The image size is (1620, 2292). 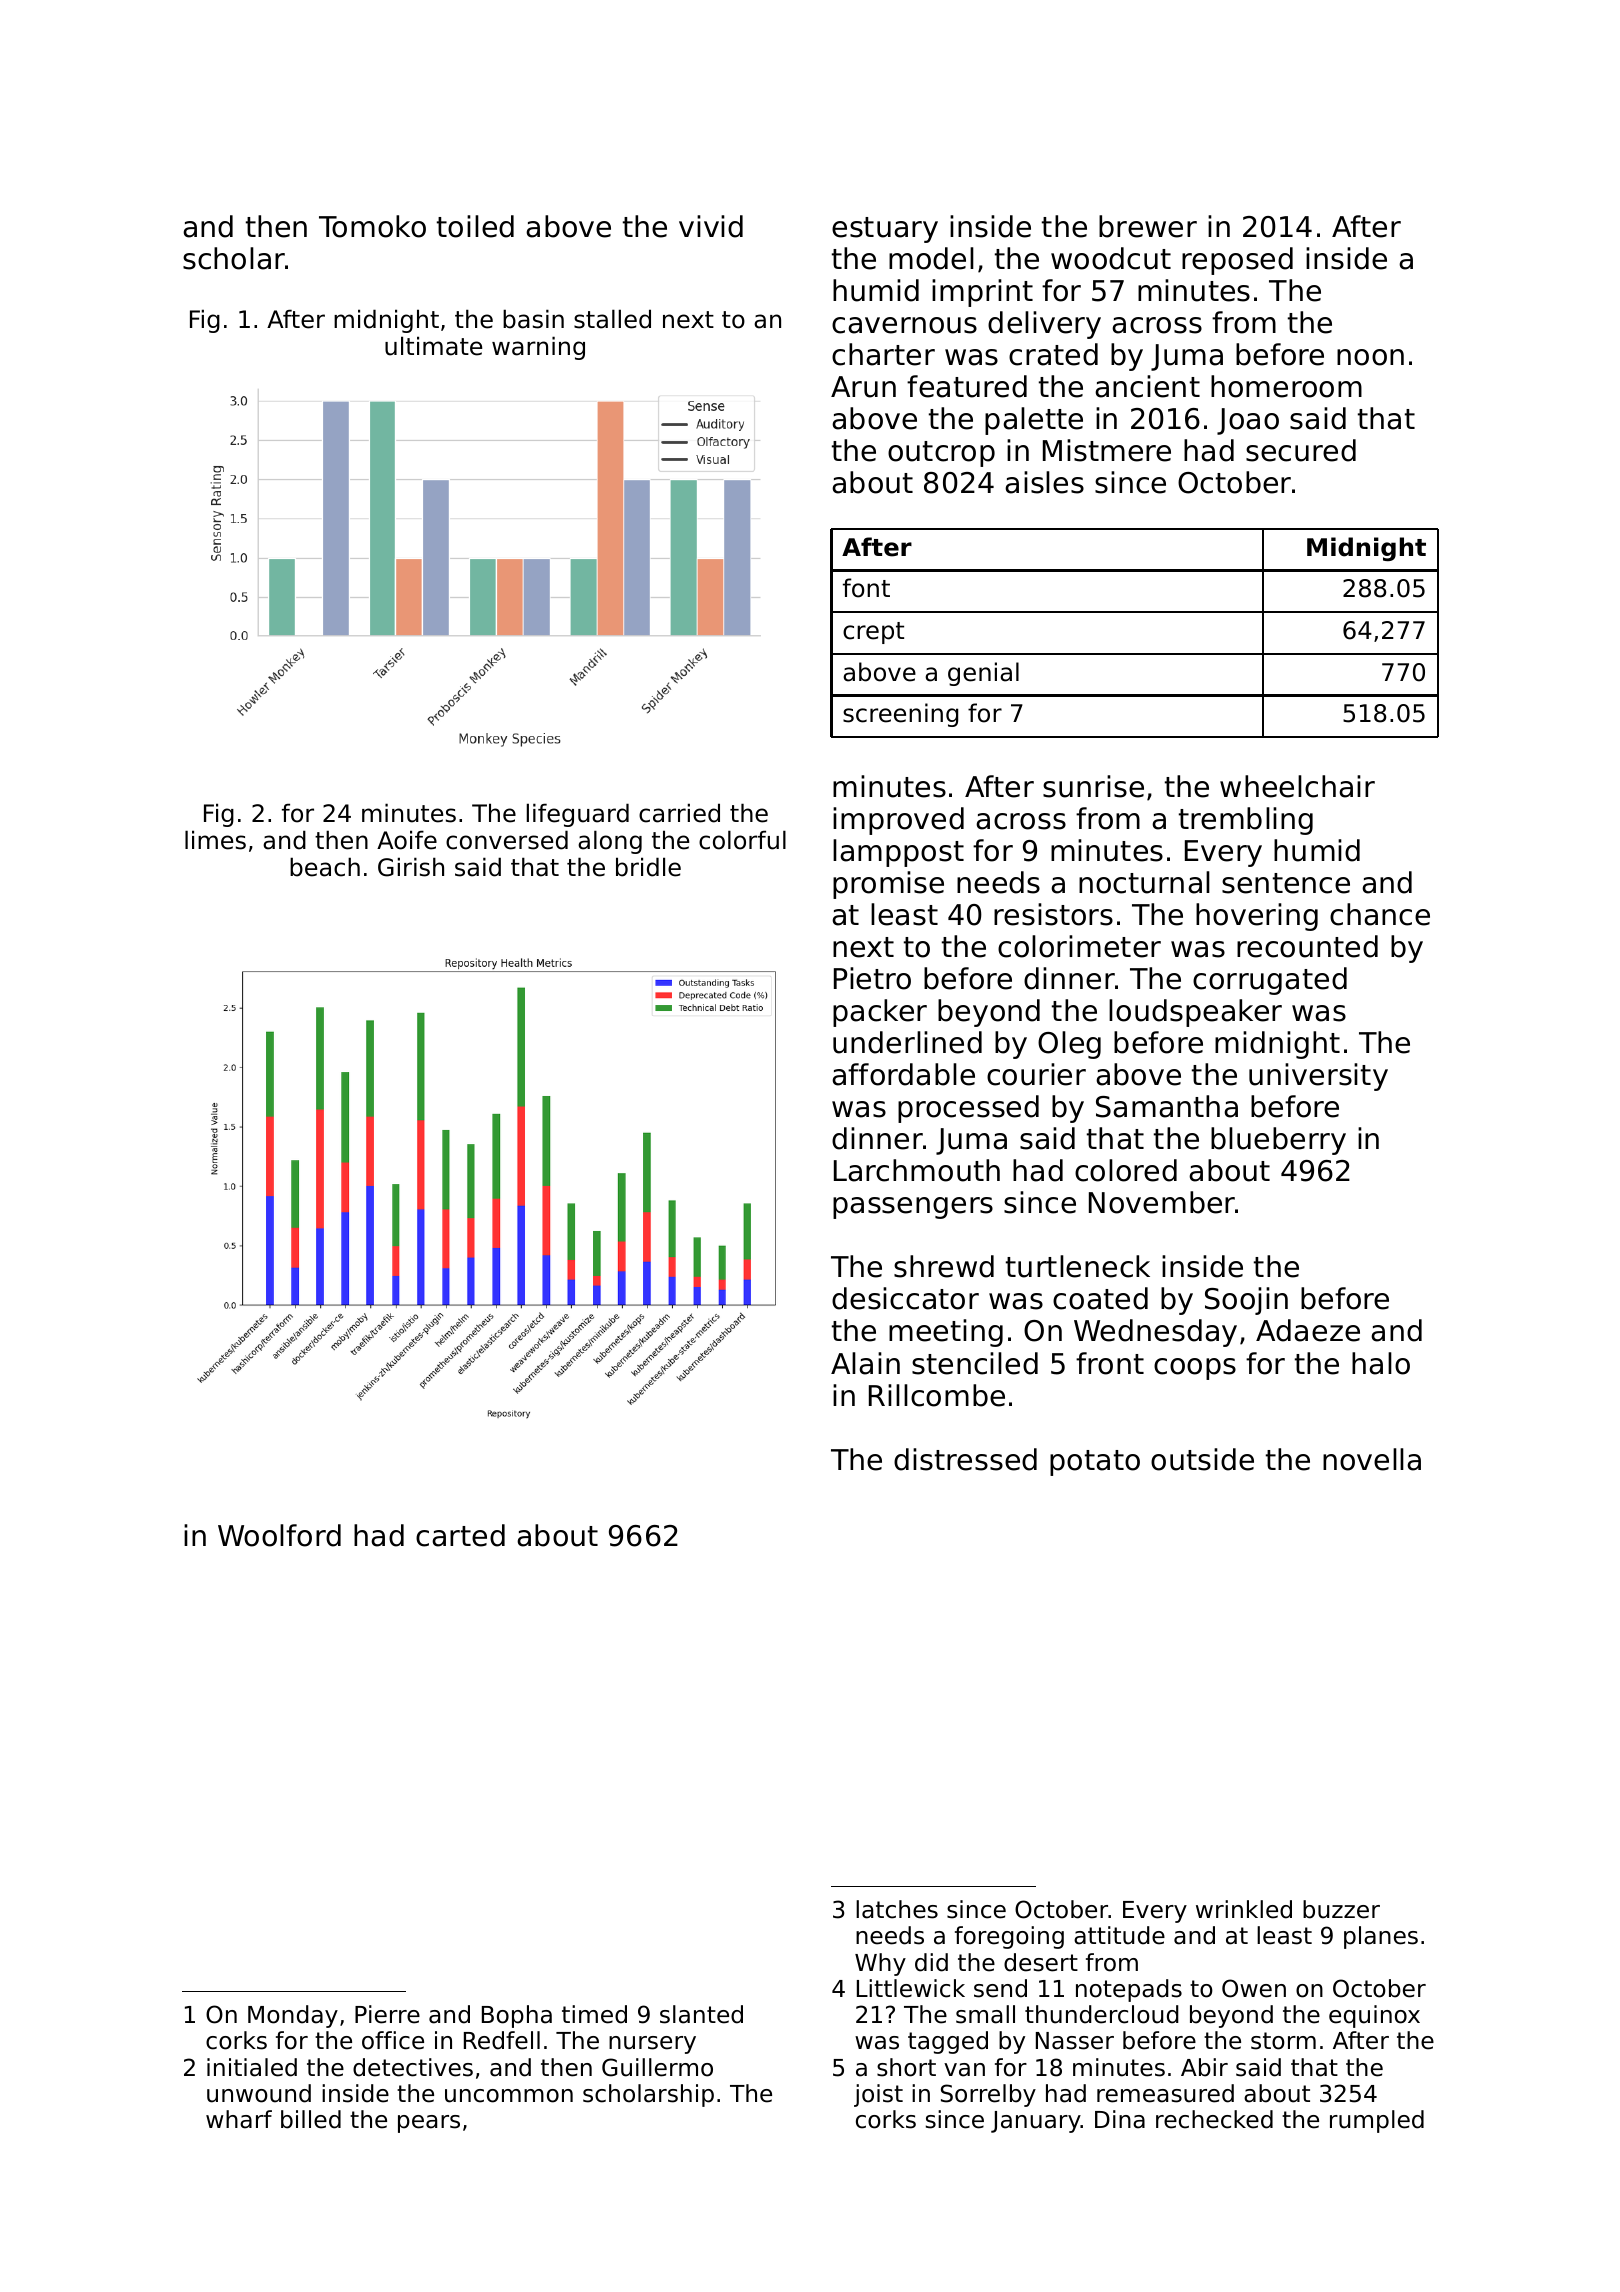 What do you see at coordinates (1370, 357) in the screenshot?
I see `noon` at bounding box center [1370, 357].
